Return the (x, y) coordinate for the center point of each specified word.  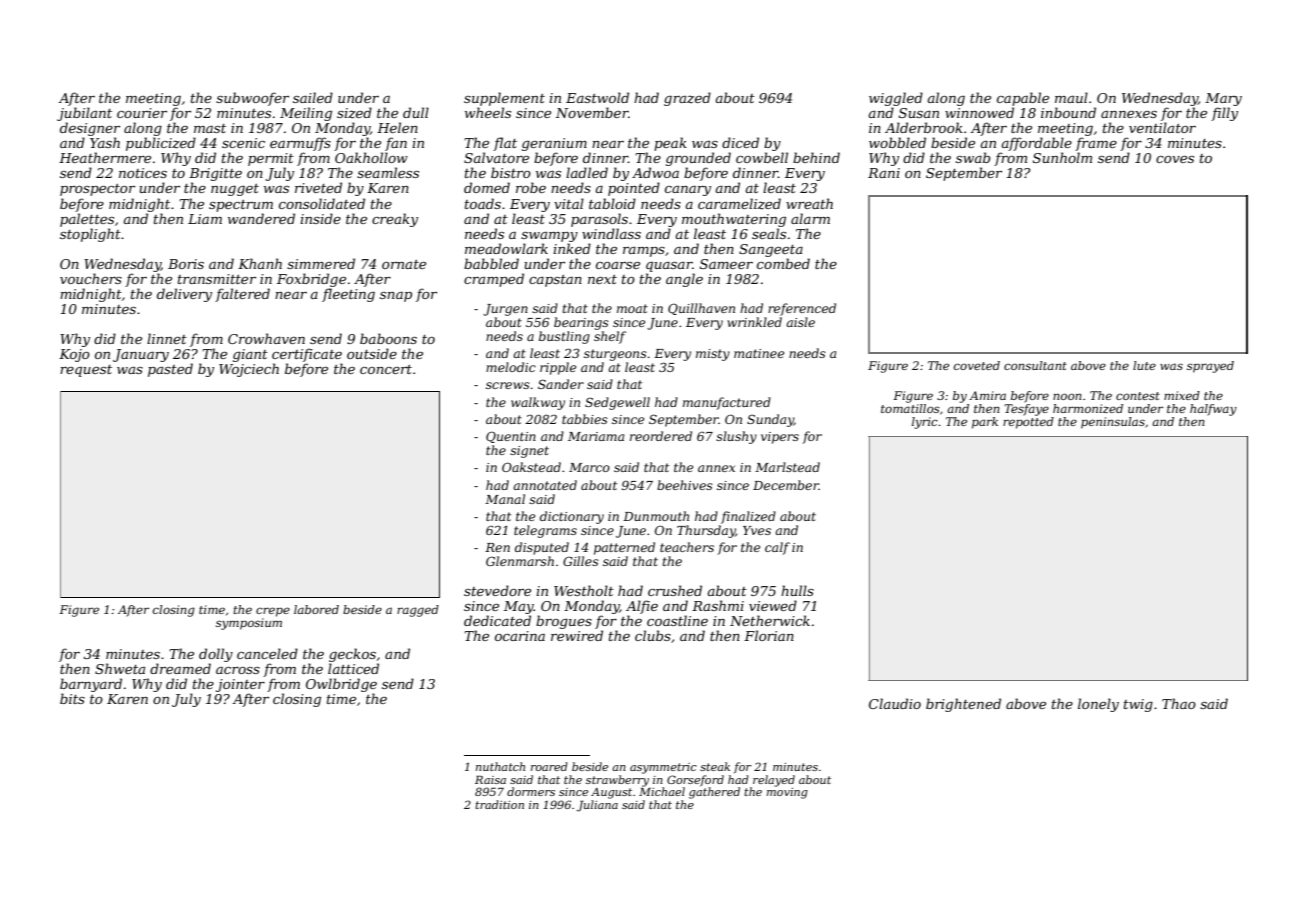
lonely (1098, 705)
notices (143, 173)
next (602, 279)
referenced (802, 309)
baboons (388, 338)
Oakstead (531, 467)
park (985, 423)
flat (505, 144)
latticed (353, 668)
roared (549, 766)
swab (973, 157)
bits (72, 698)
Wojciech (249, 370)
